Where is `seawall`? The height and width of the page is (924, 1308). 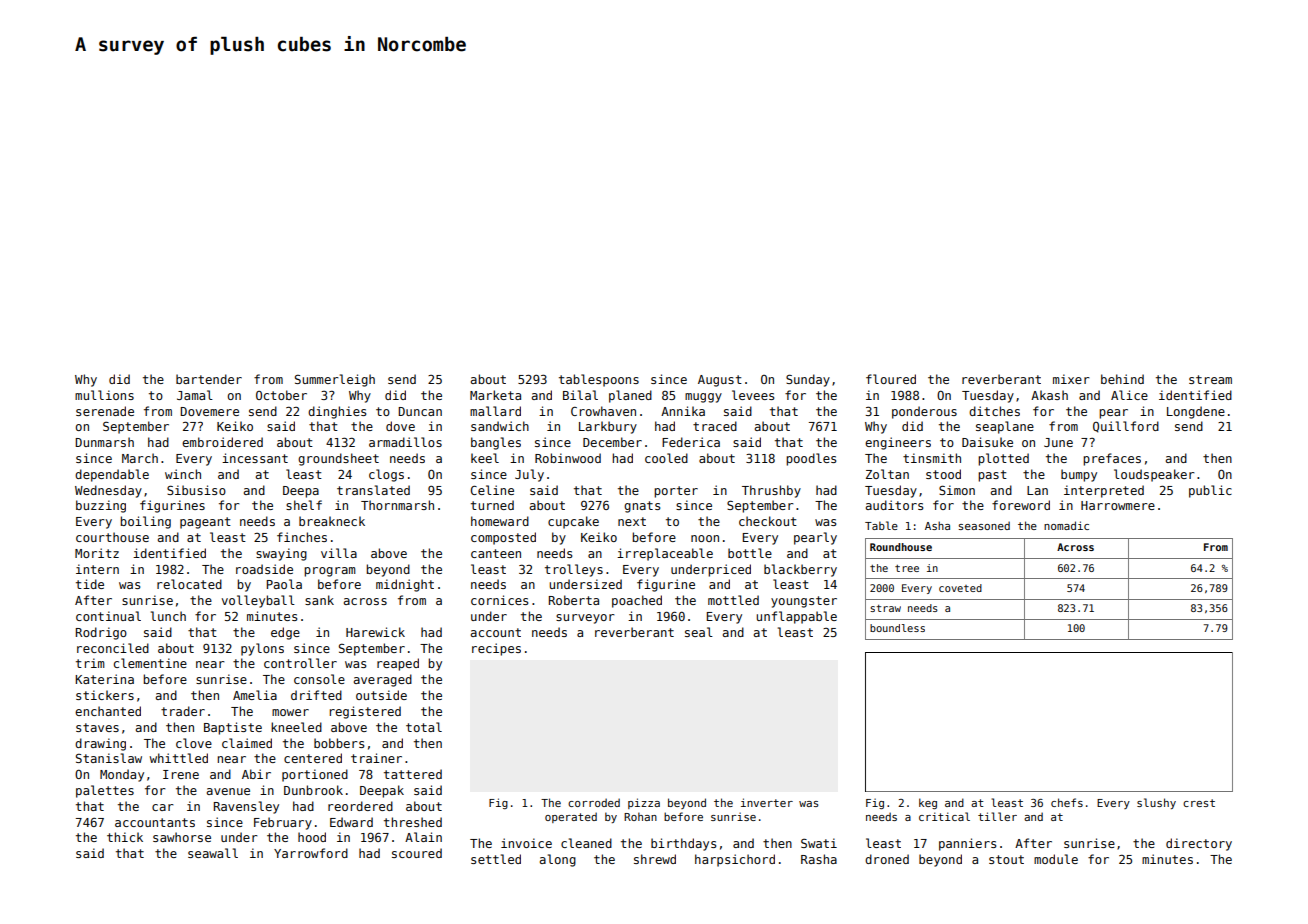 seawall is located at coordinates (213, 853).
